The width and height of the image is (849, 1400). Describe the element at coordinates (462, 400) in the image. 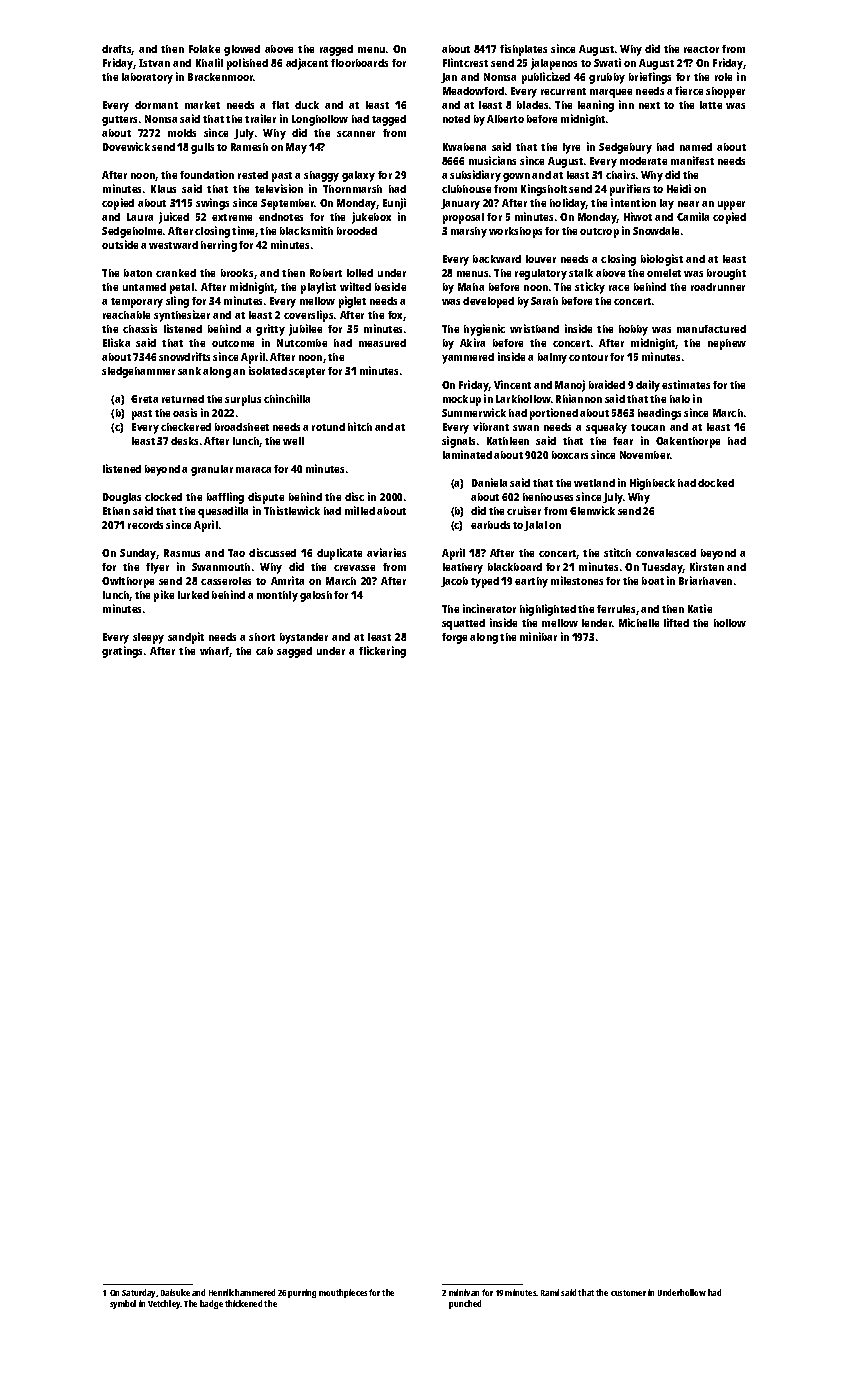

I see `mockup` at that location.
